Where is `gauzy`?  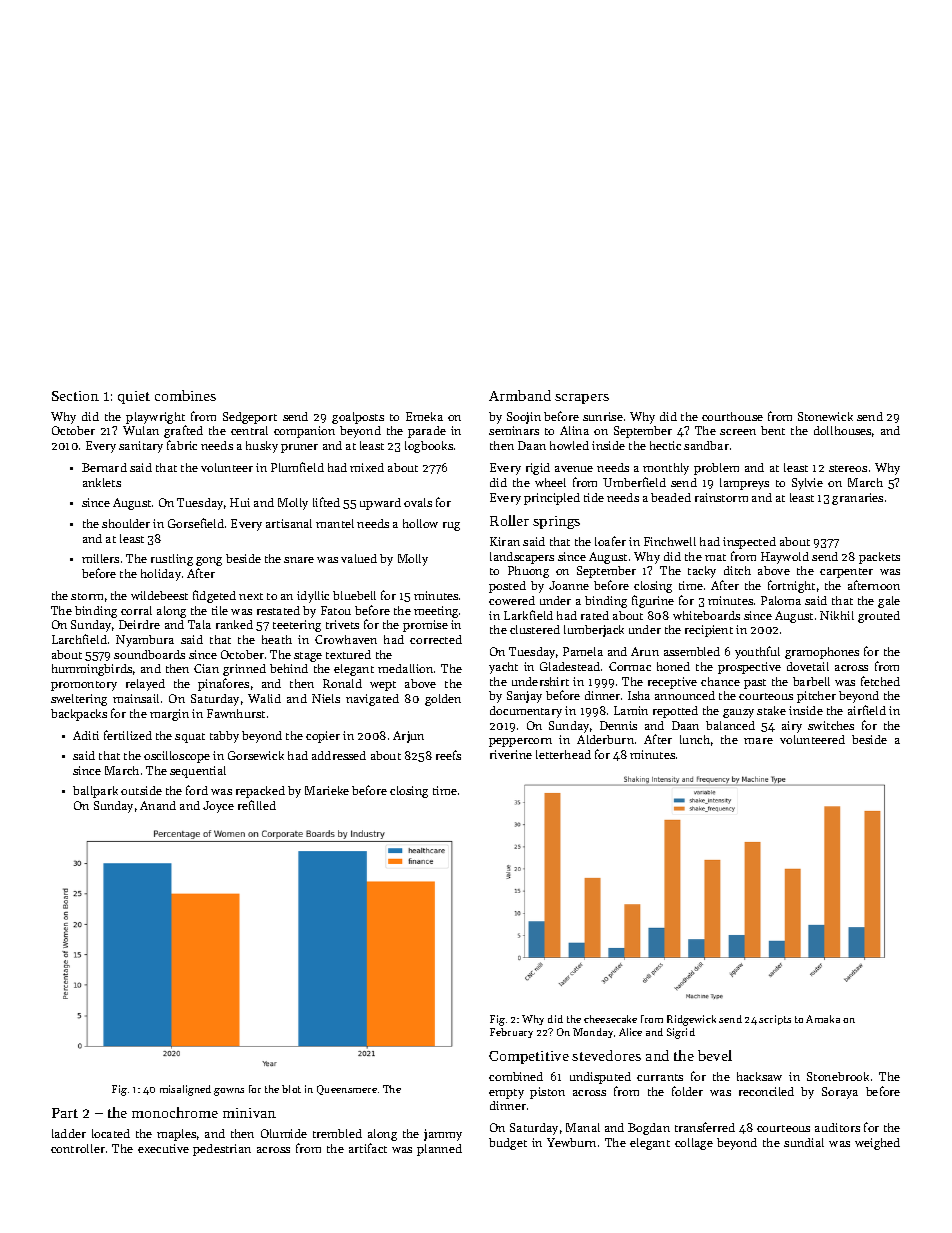
gauzy is located at coordinates (738, 713).
